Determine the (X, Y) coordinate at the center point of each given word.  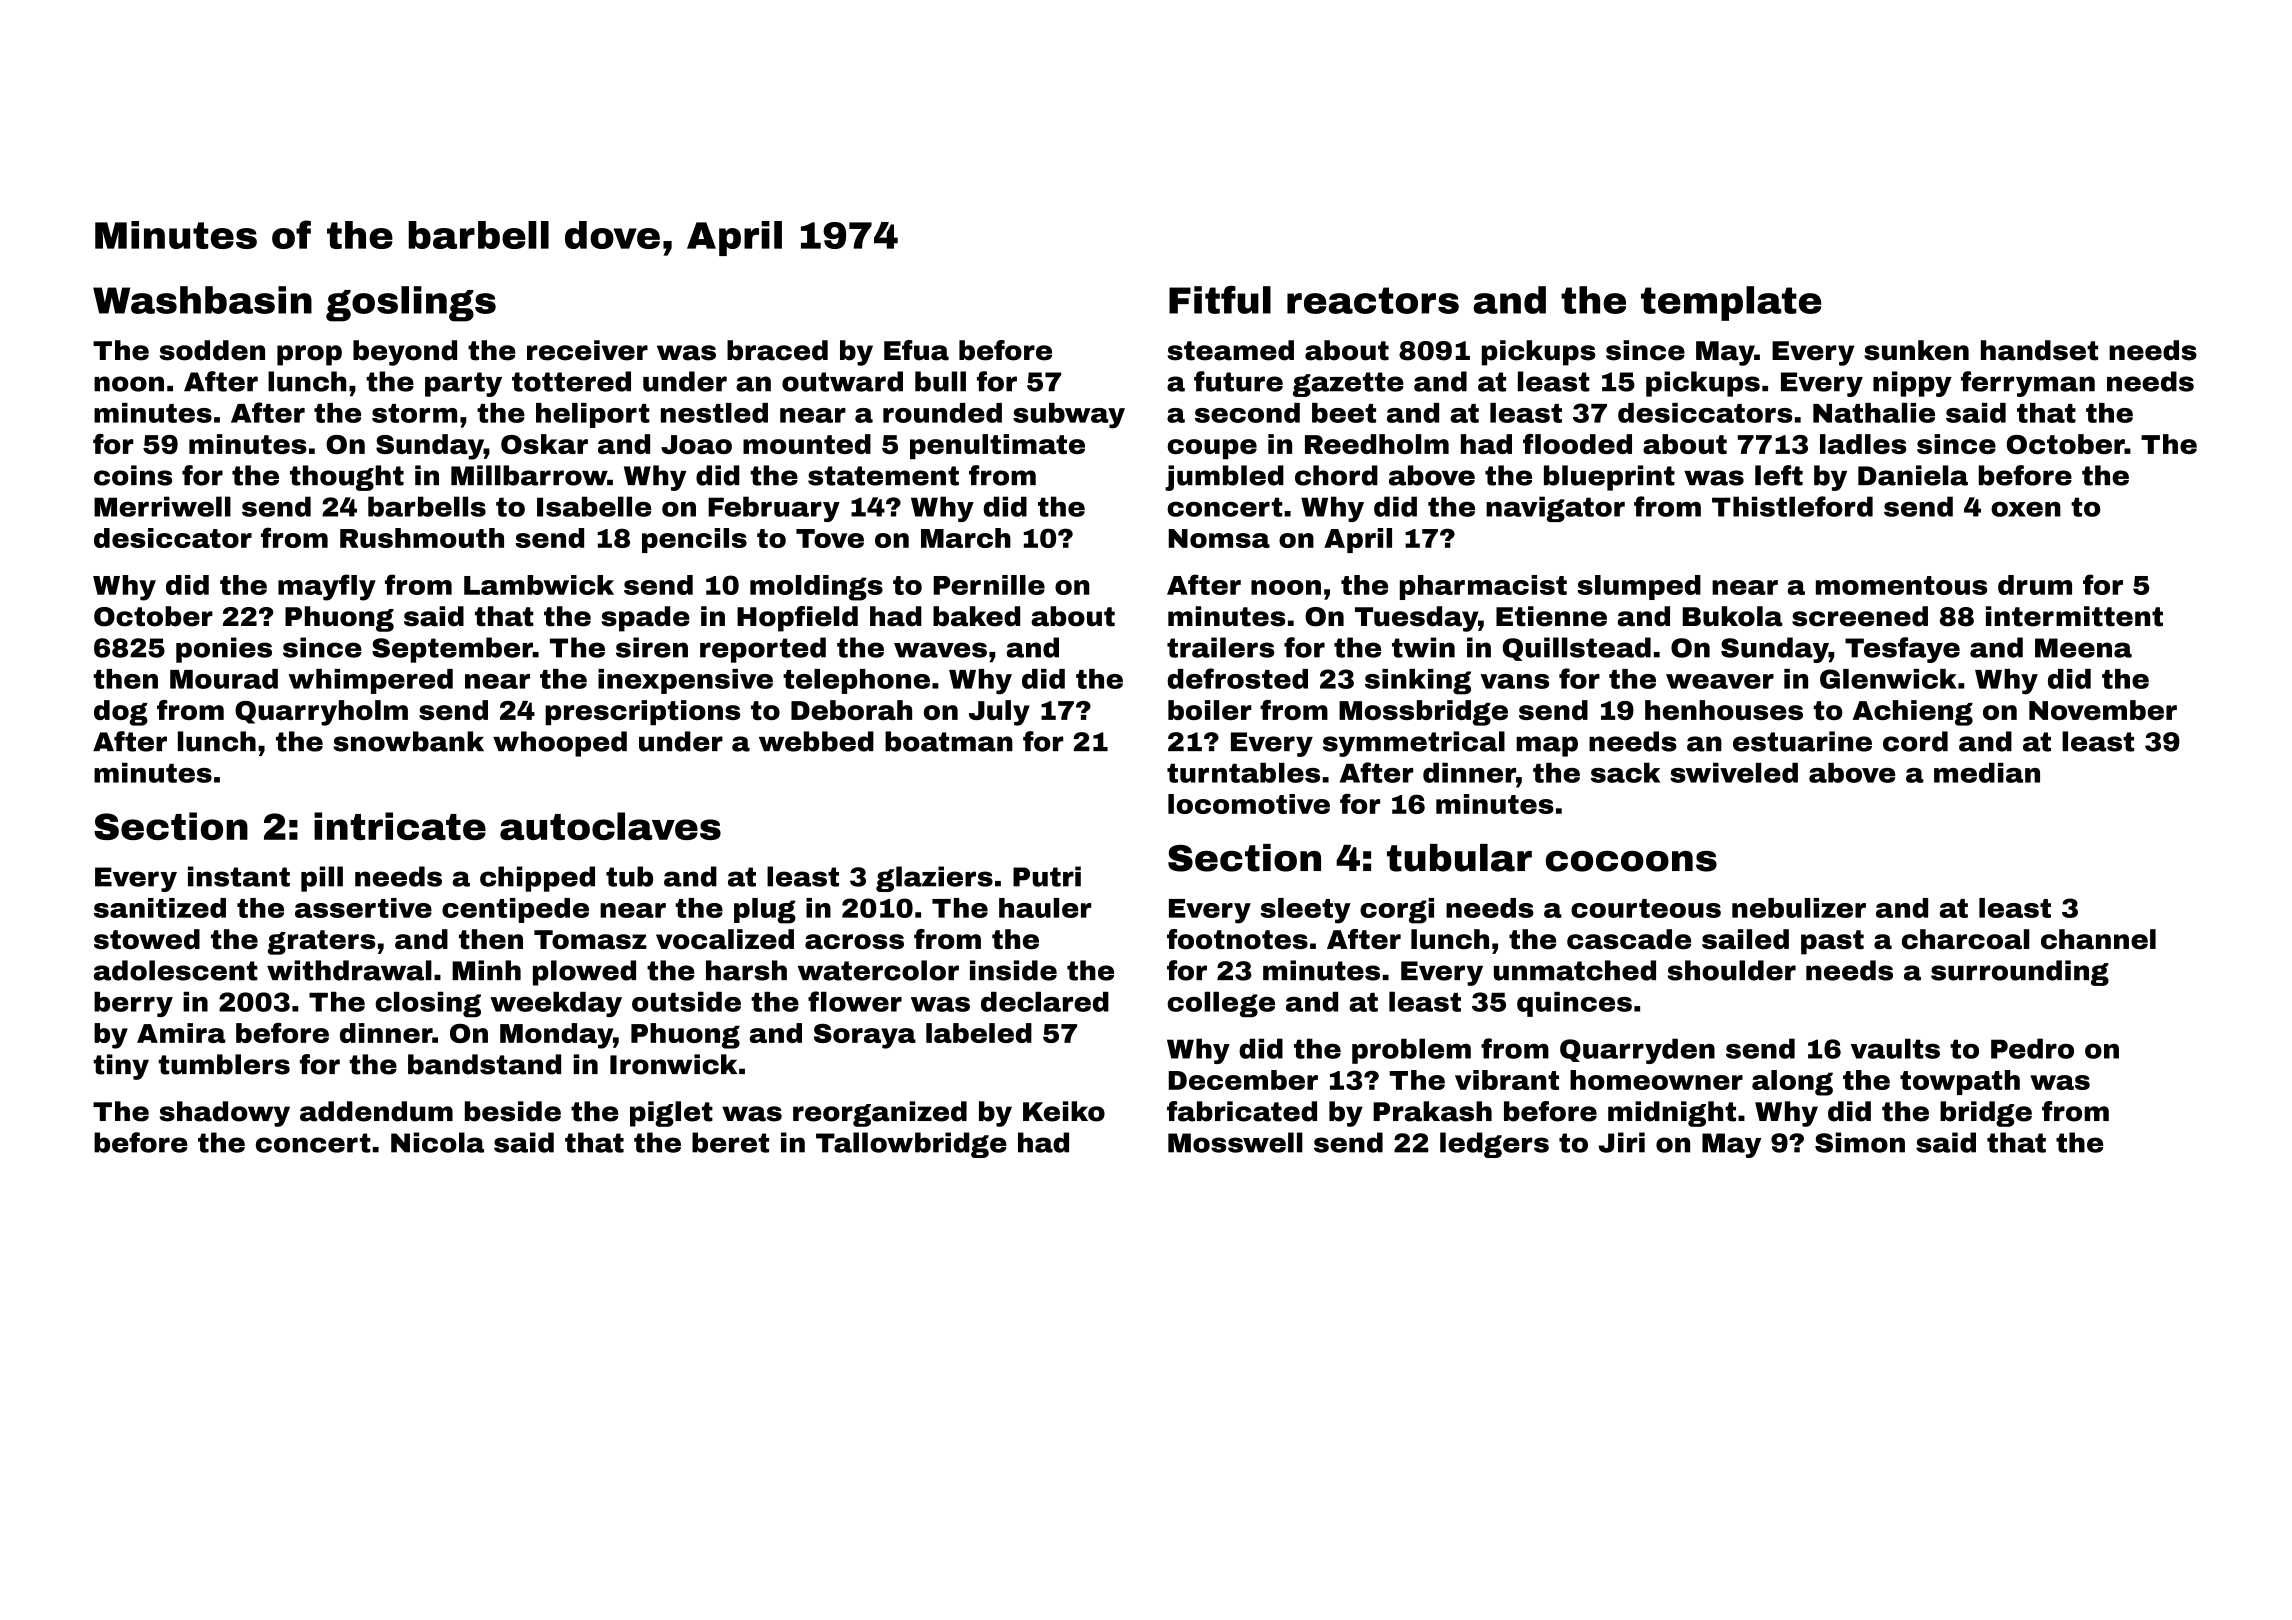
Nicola (437, 1142)
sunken (1916, 350)
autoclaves (610, 826)
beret (730, 1142)
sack (1625, 772)
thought (347, 478)
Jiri (1621, 1142)
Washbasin (202, 300)
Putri (1047, 876)
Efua (916, 350)
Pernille (989, 585)
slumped (1639, 587)
